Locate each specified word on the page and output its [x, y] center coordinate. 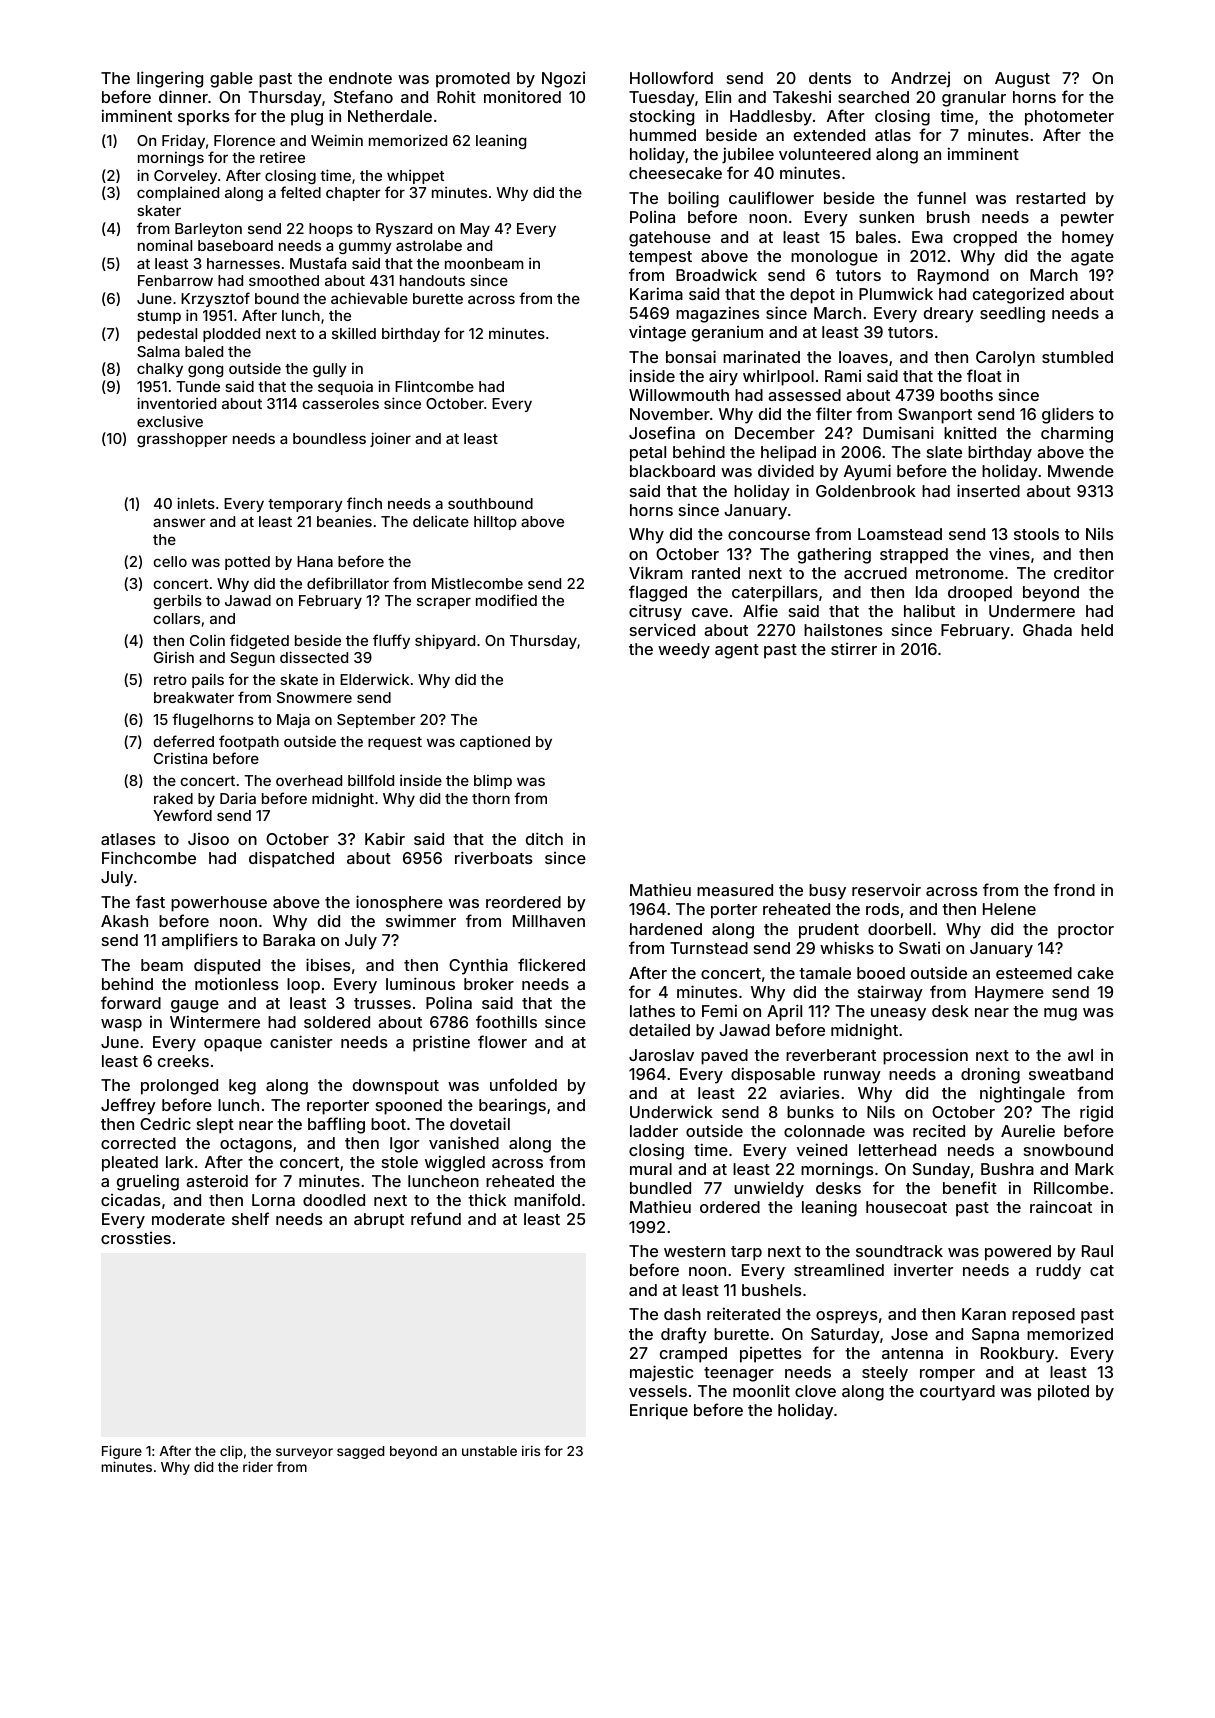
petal [648, 454]
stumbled [1077, 357]
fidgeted [259, 641]
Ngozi [563, 80]
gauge [195, 1006]
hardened [666, 929]
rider [258, 1466]
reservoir [886, 889]
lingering [170, 79]
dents [830, 78]
